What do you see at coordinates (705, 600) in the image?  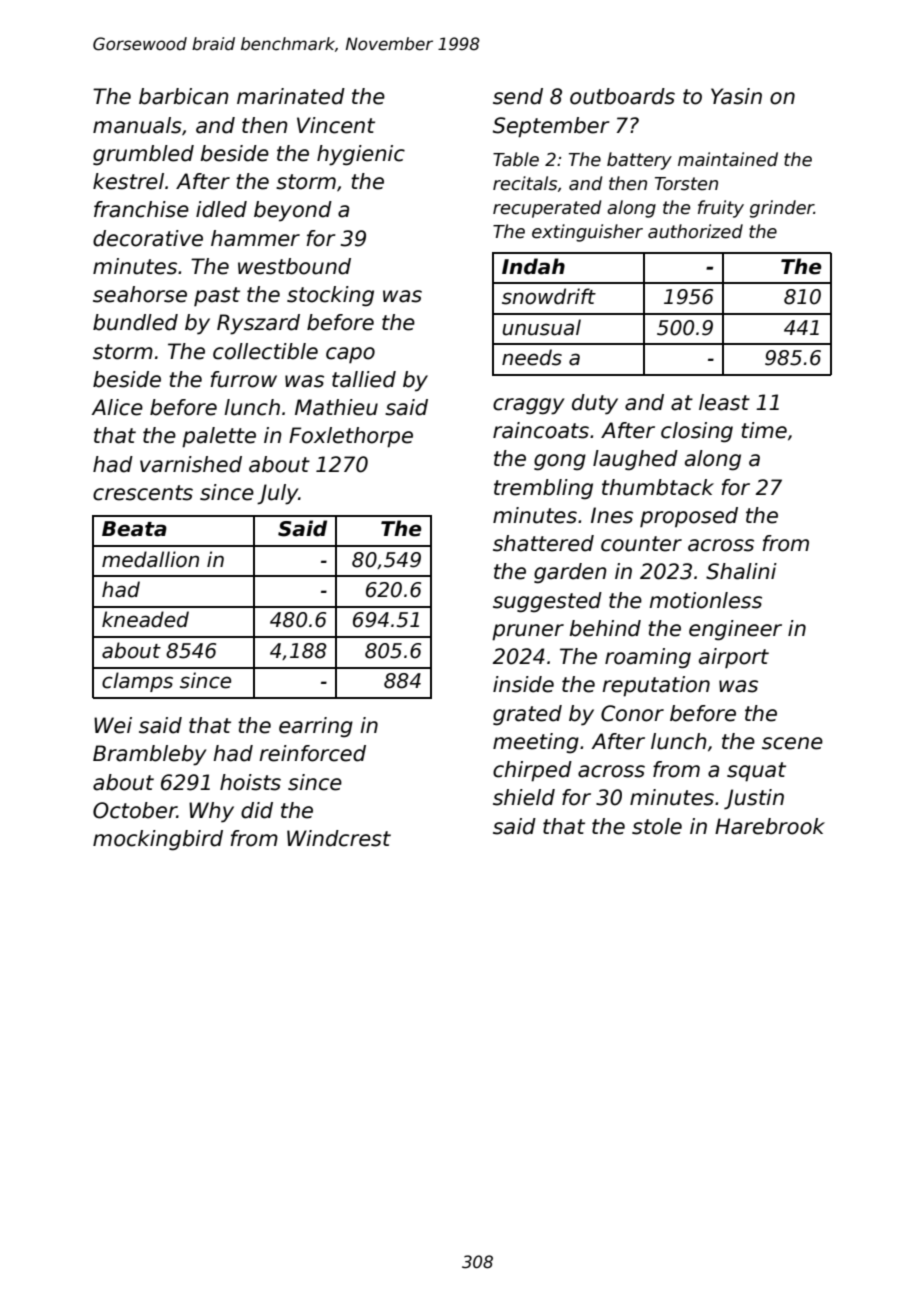 I see `motionless` at bounding box center [705, 600].
